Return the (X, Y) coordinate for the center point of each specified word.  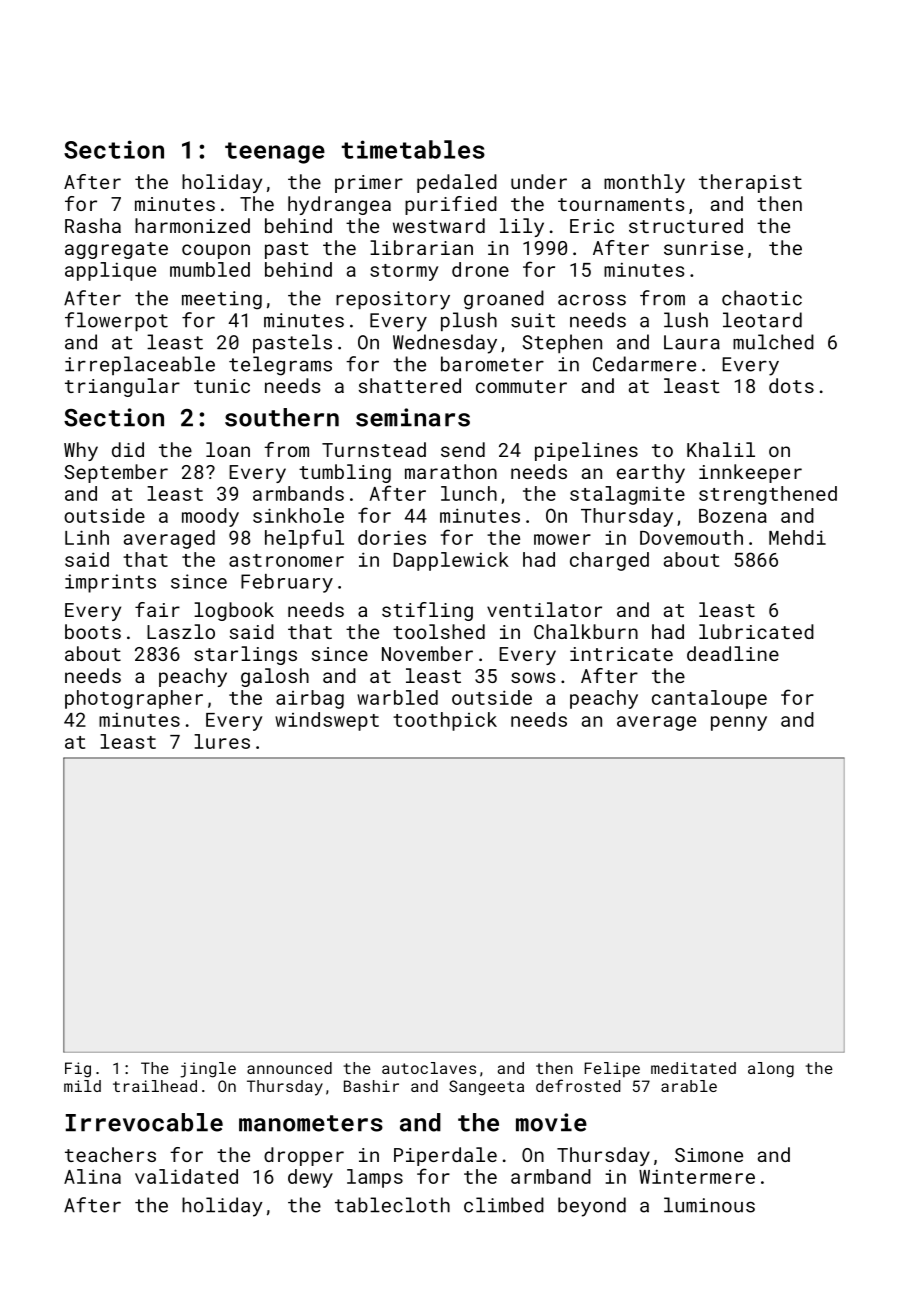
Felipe (612, 1069)
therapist (750, 183)
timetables (413, 149)
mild (82, 1086)
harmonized (192, 225)
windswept (327, 721)
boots (93, 631)
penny (739, 723)
